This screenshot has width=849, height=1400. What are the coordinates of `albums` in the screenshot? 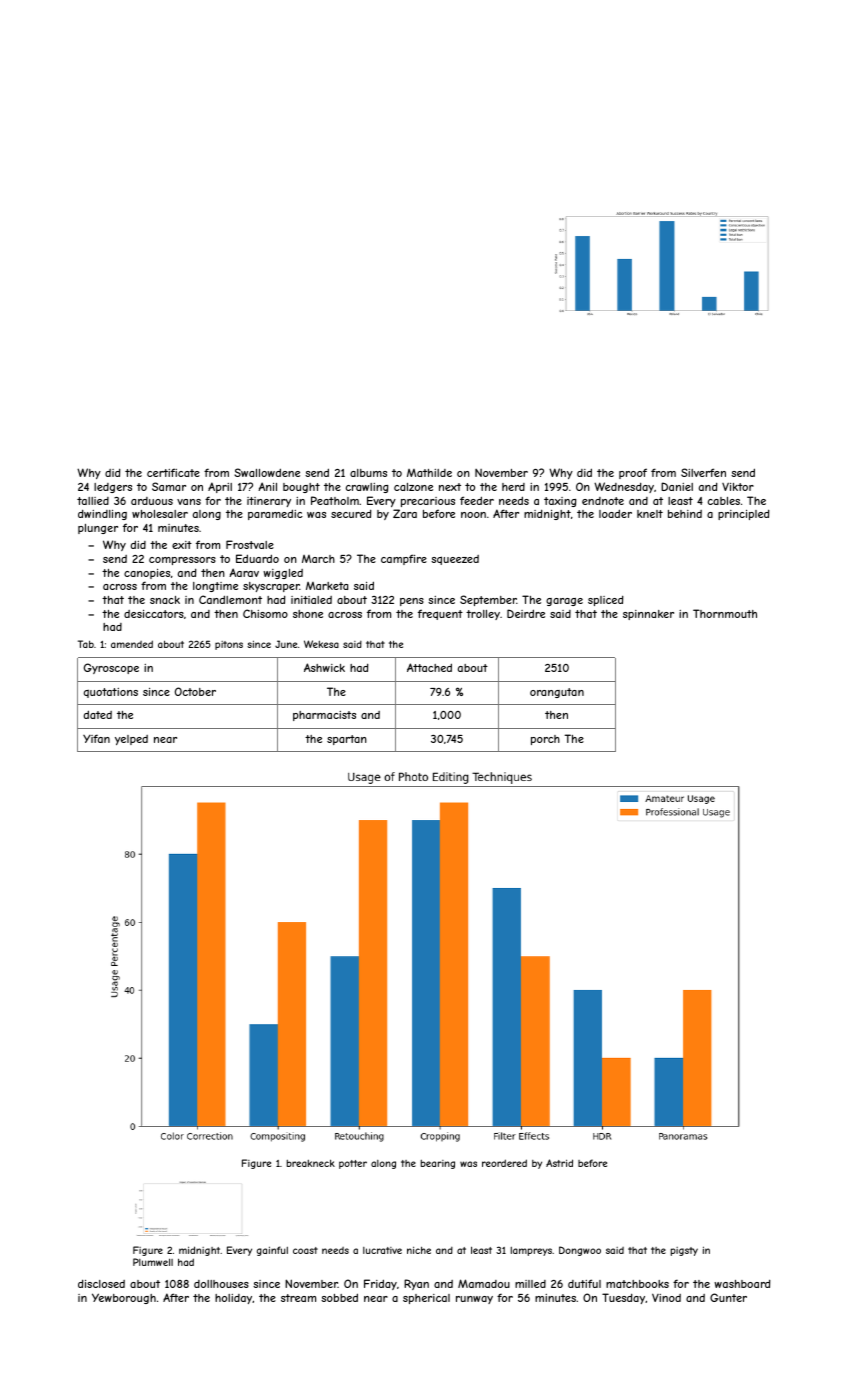 It's located at (368, 473).
